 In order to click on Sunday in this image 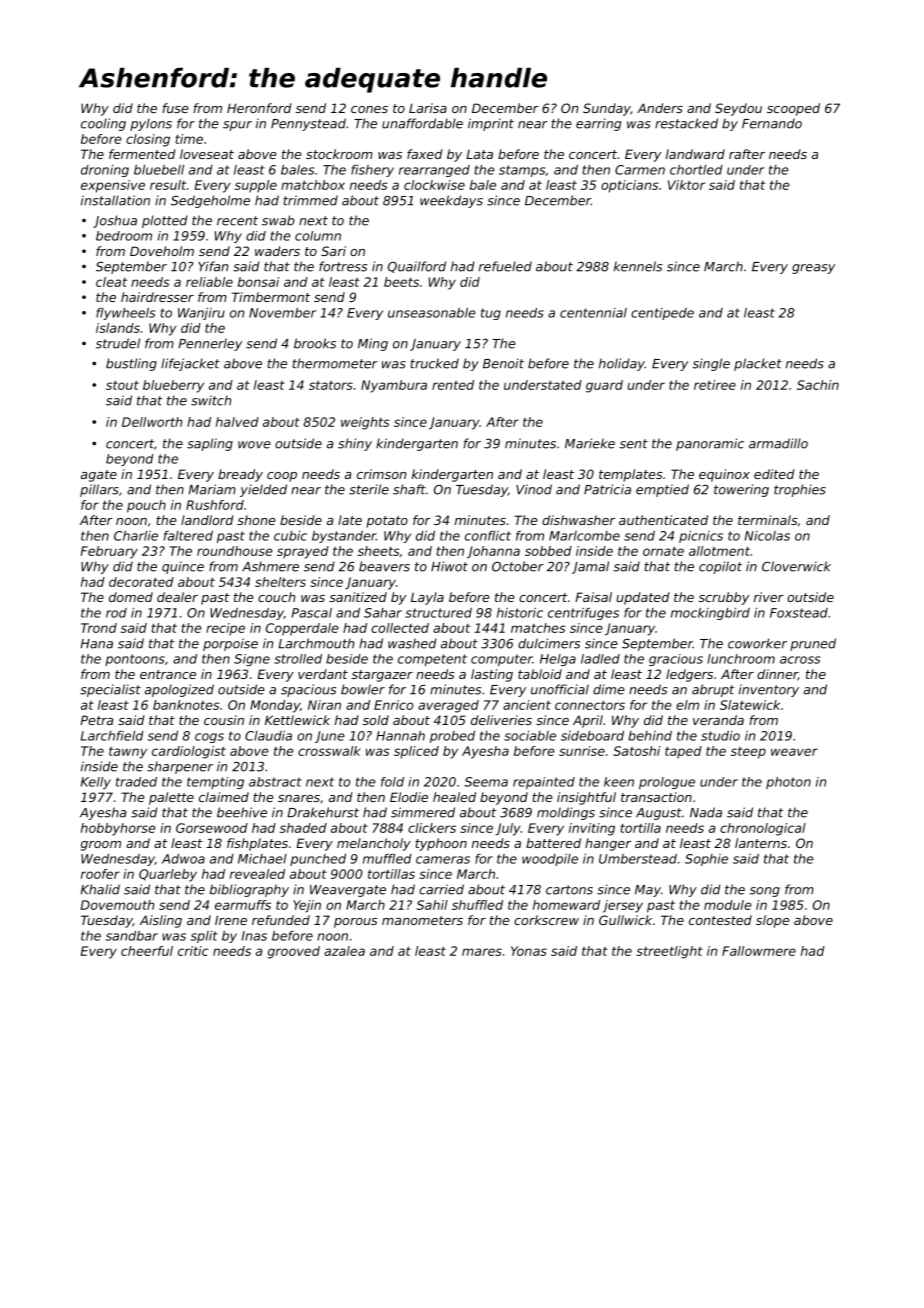, I will do `click(607, 109)`.
